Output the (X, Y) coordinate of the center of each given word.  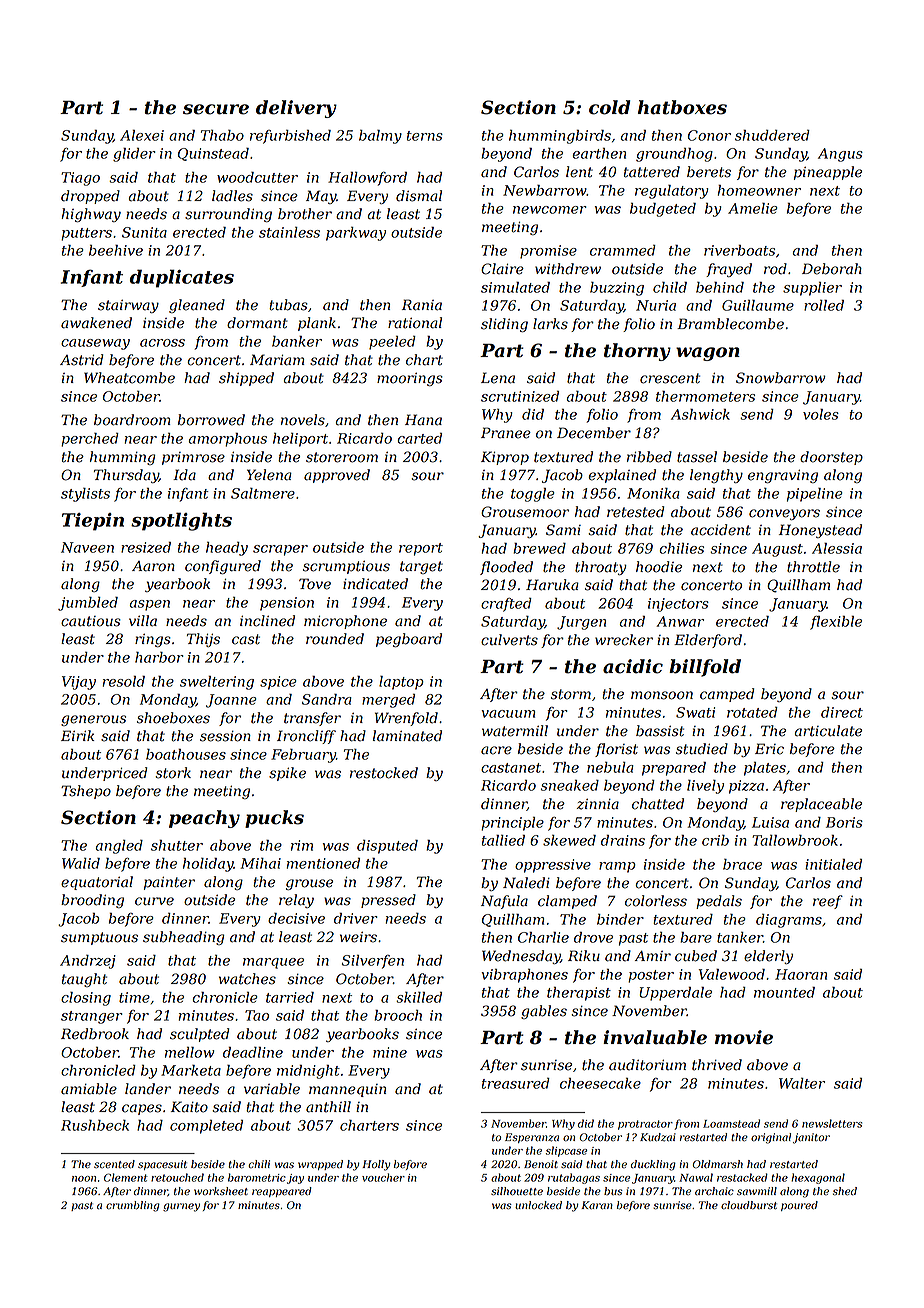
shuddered (772, 135)
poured (799, 1206)
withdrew (568, 269)
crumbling (133, 1206)
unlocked (538, 1205)
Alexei (142, 135)
